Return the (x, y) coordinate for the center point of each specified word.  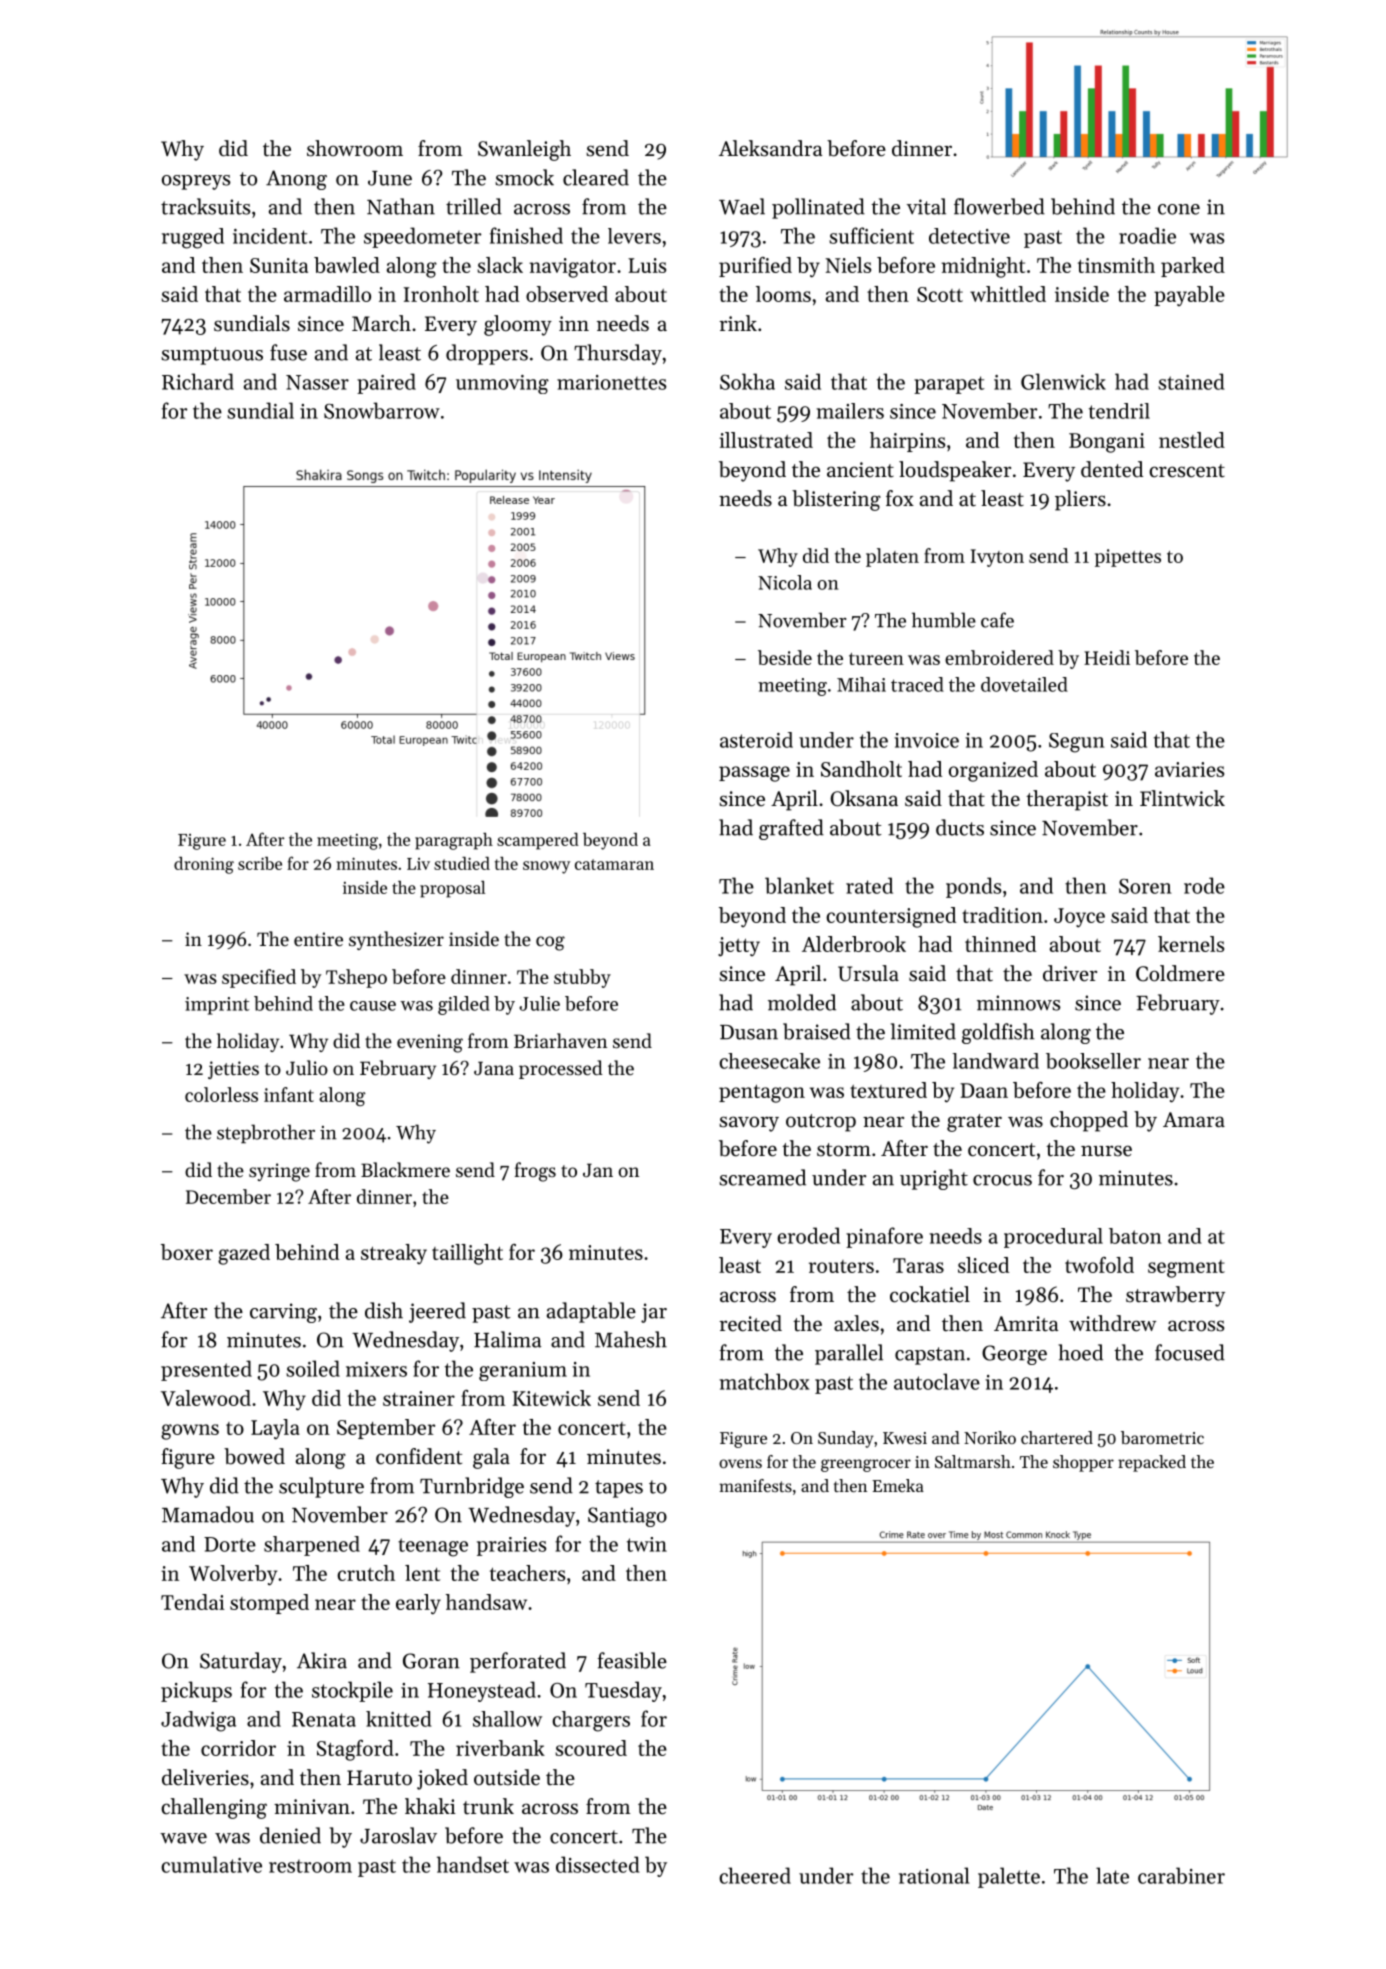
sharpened (312, 1546)
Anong (296, 180)
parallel (849, 1354)
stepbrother (266, 1133)
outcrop (821, 1123)
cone (1179, 209)
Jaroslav (398, 1835)
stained (1191, 381)
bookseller (1093, 1061)
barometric (1162, 1437)
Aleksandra (770, 148)
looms (783, 294)
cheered (755, 1875)
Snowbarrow (382, 410)
